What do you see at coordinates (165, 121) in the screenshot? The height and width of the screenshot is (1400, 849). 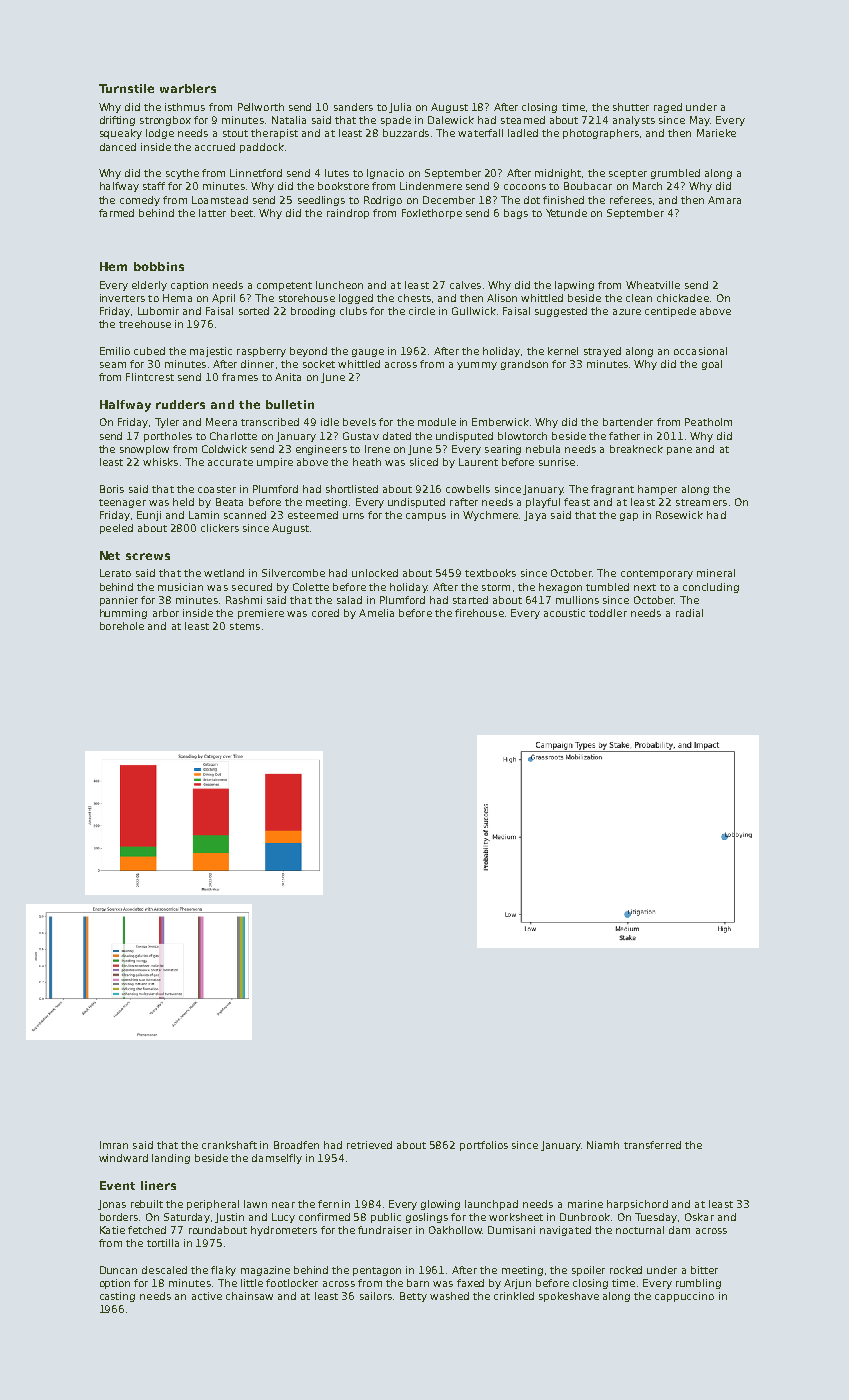 I see `strongbox` at bounding box center [165, 121].
